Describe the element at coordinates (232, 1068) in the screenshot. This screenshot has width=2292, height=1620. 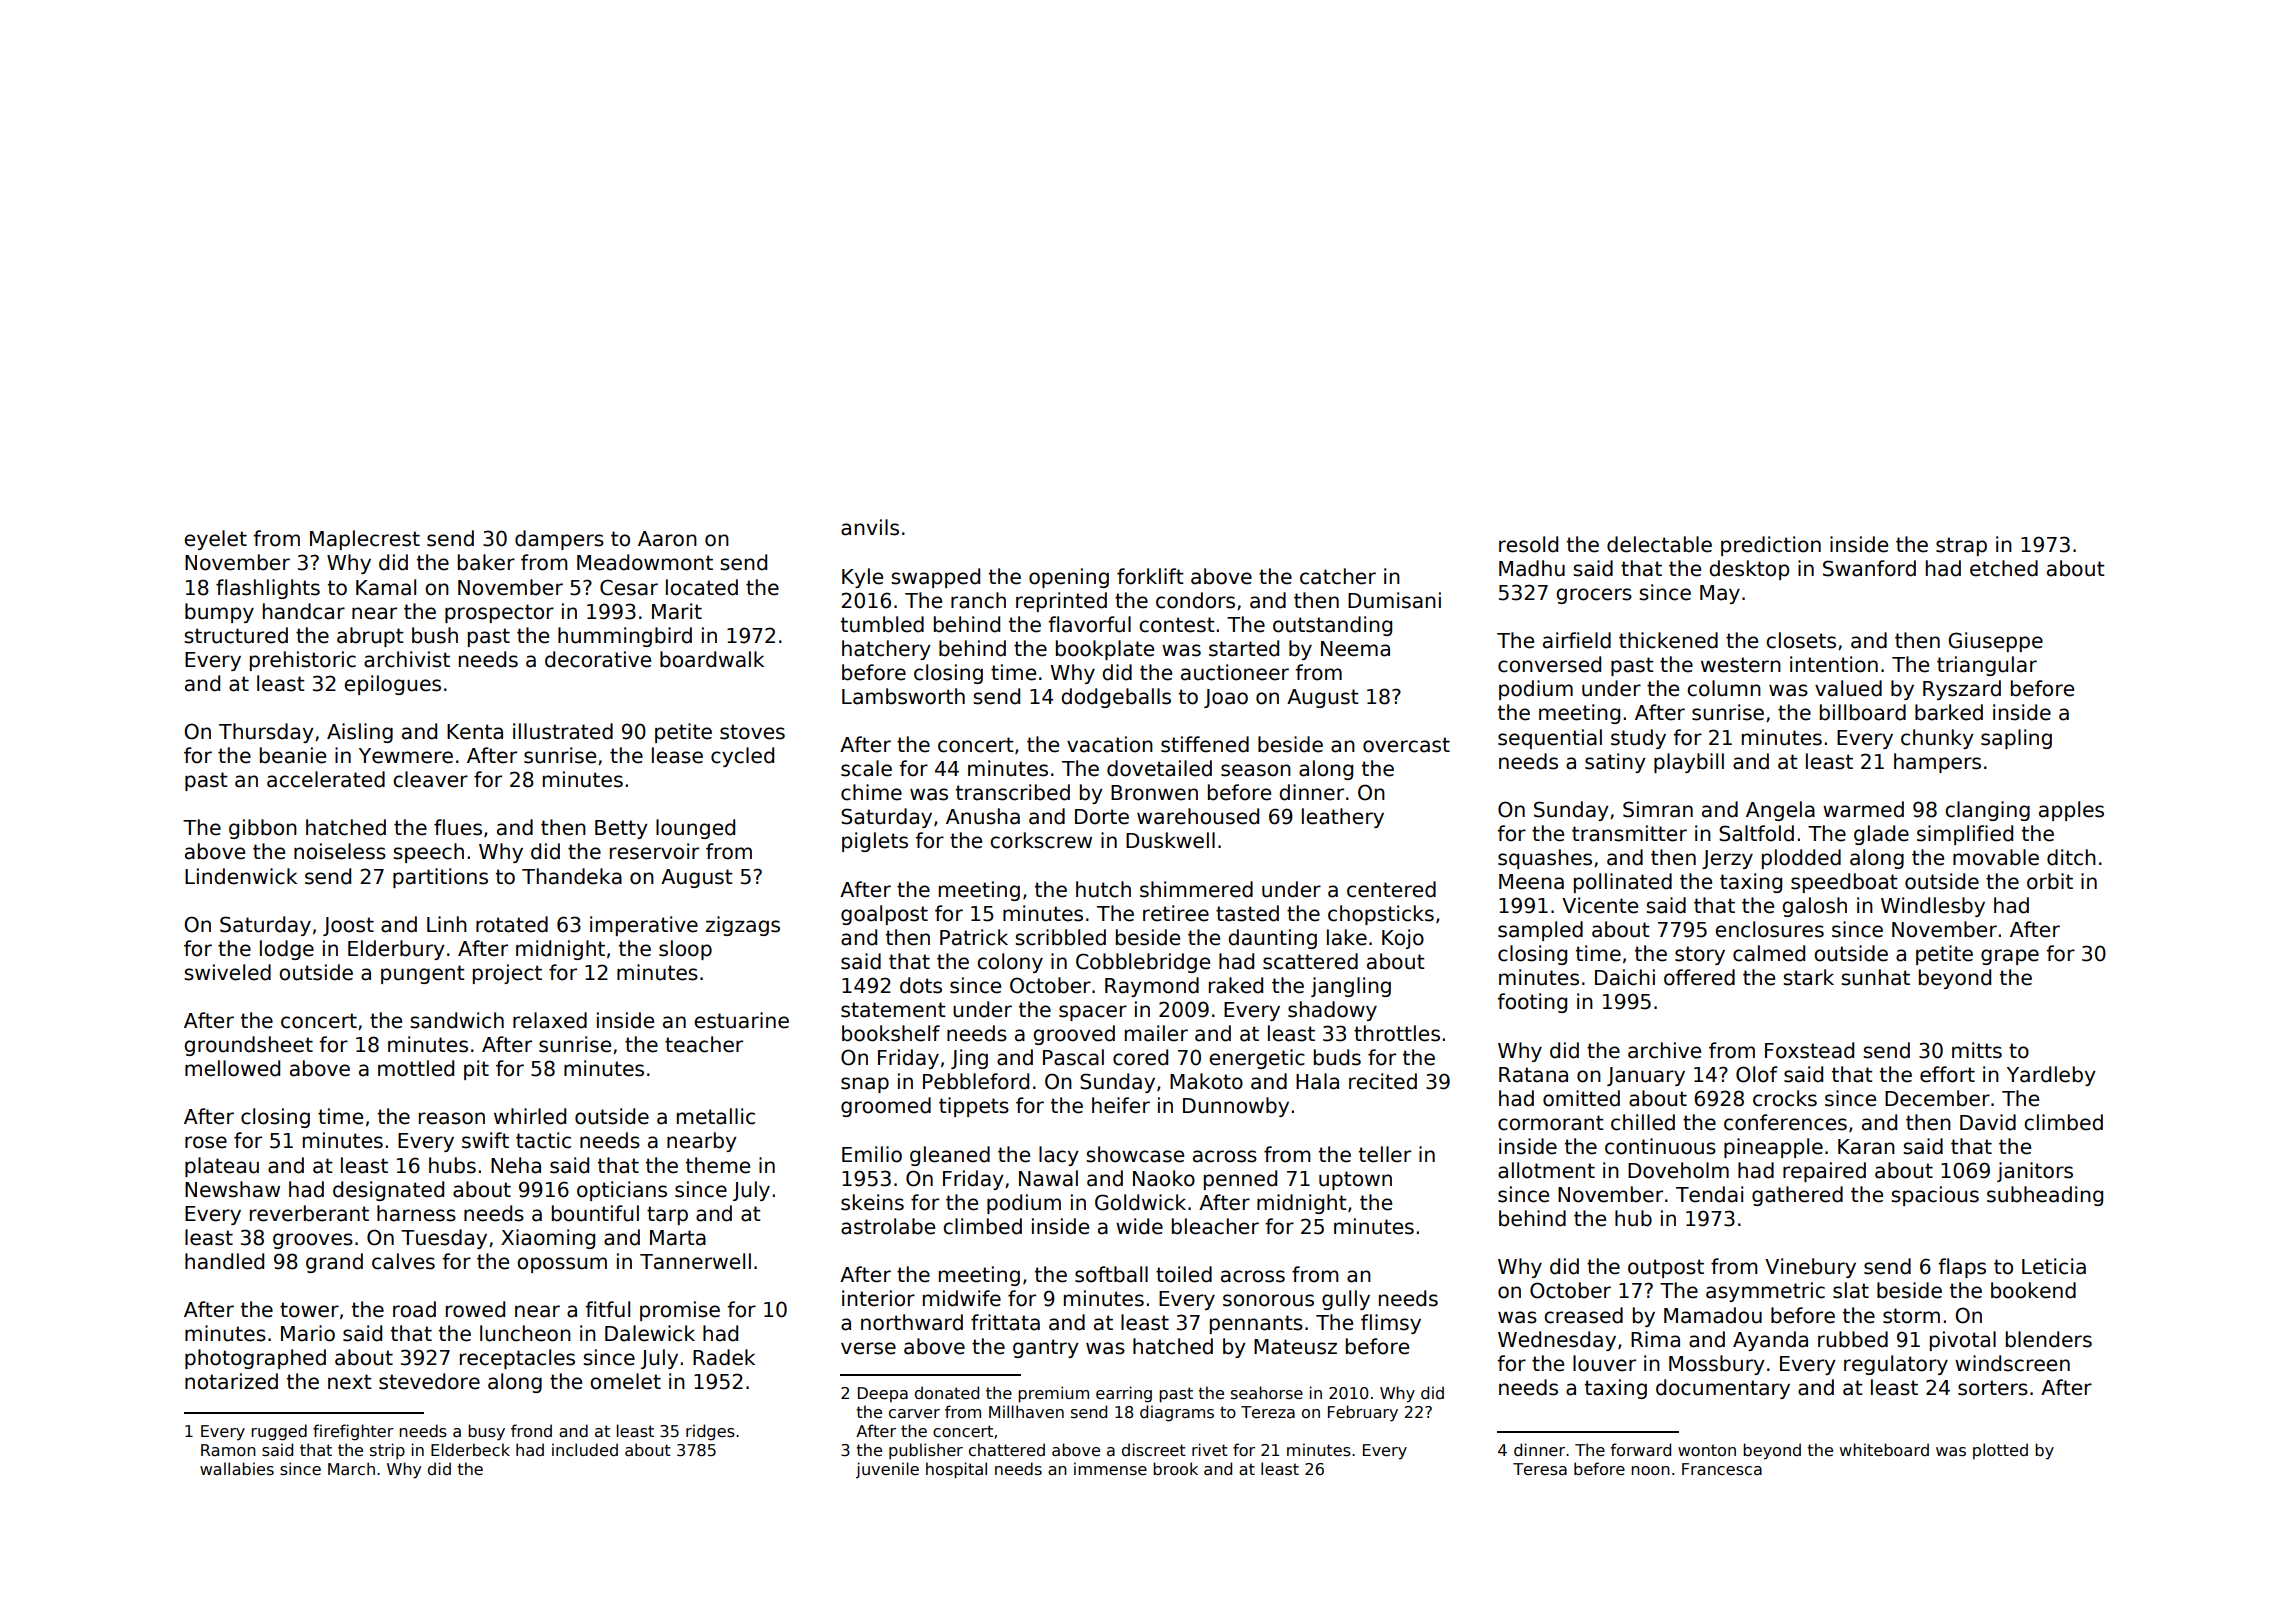
I see `mellowed` at that location.
